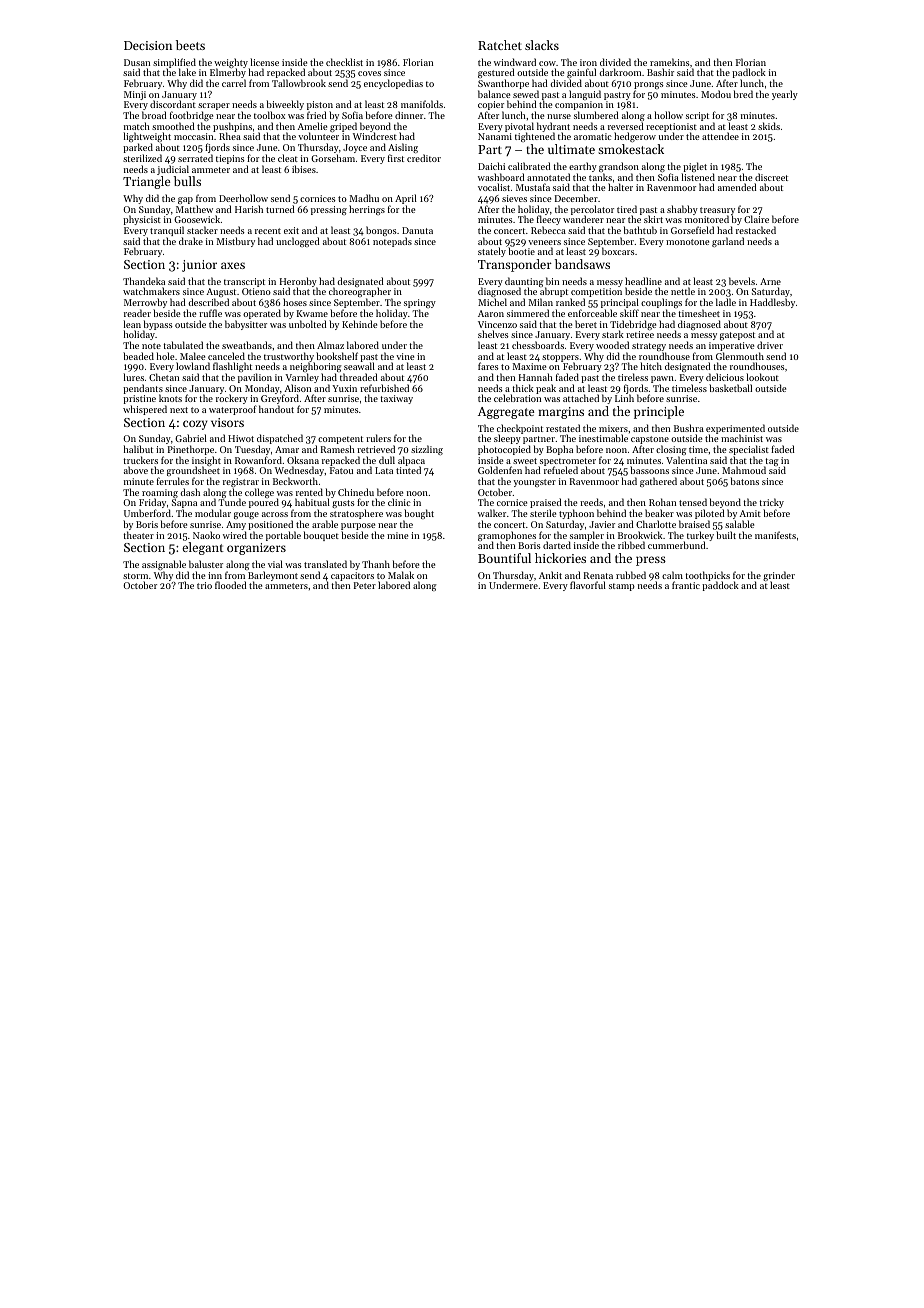 This image has width=924, height=1308. I want to click on Ratchet, so click(500, 45).
